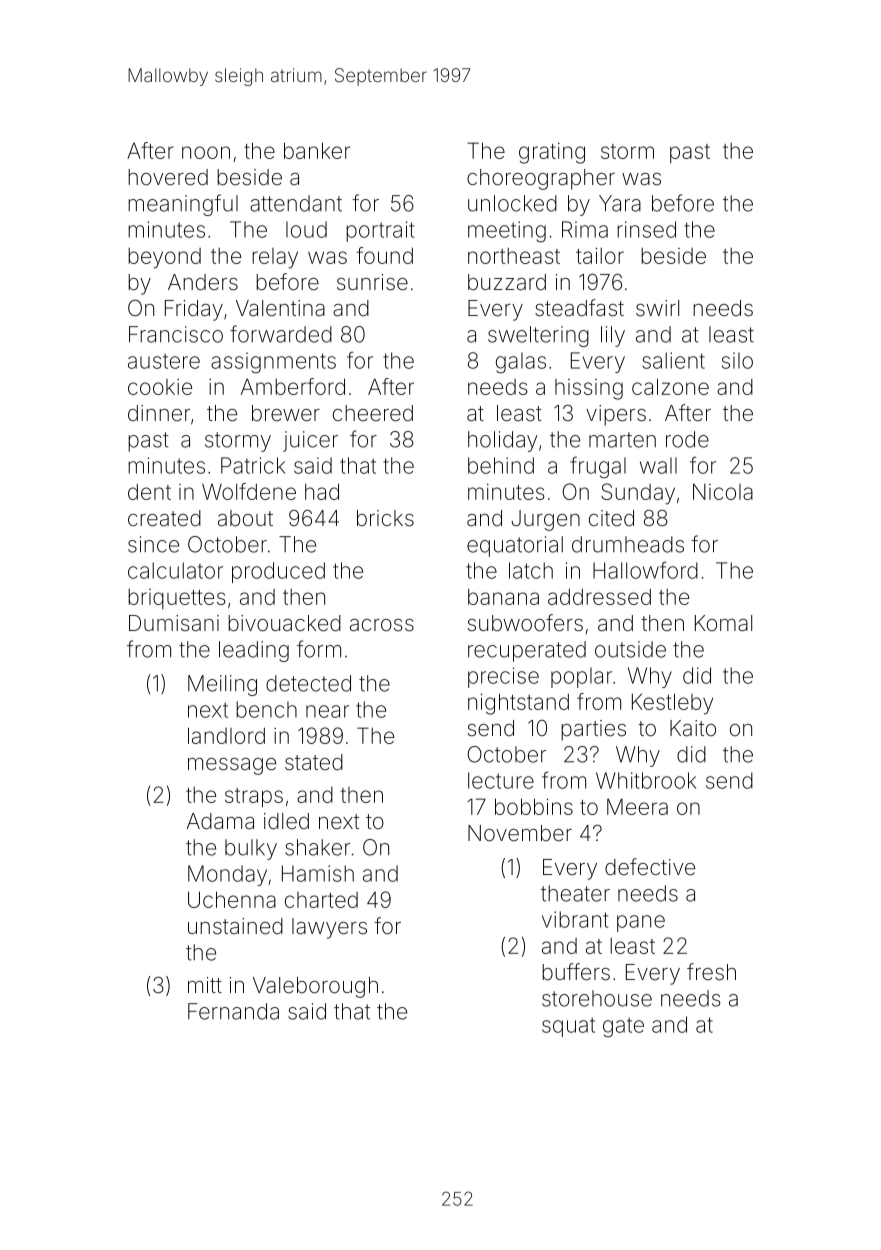  Describe the element at coordinates (711, 972) in the screenshot. I see `fresh` at that location.
